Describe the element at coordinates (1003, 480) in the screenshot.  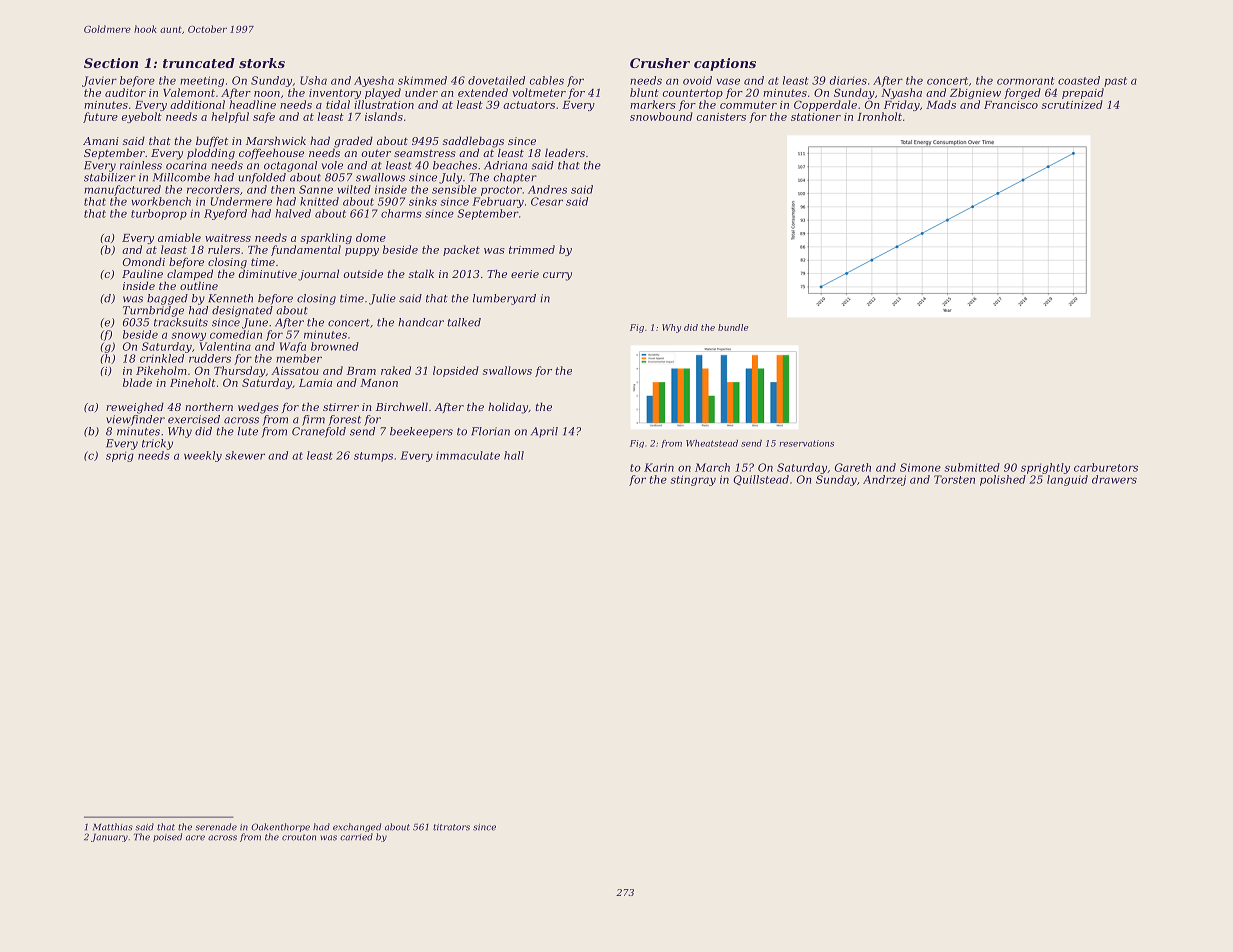
I see `polished` at that location.
